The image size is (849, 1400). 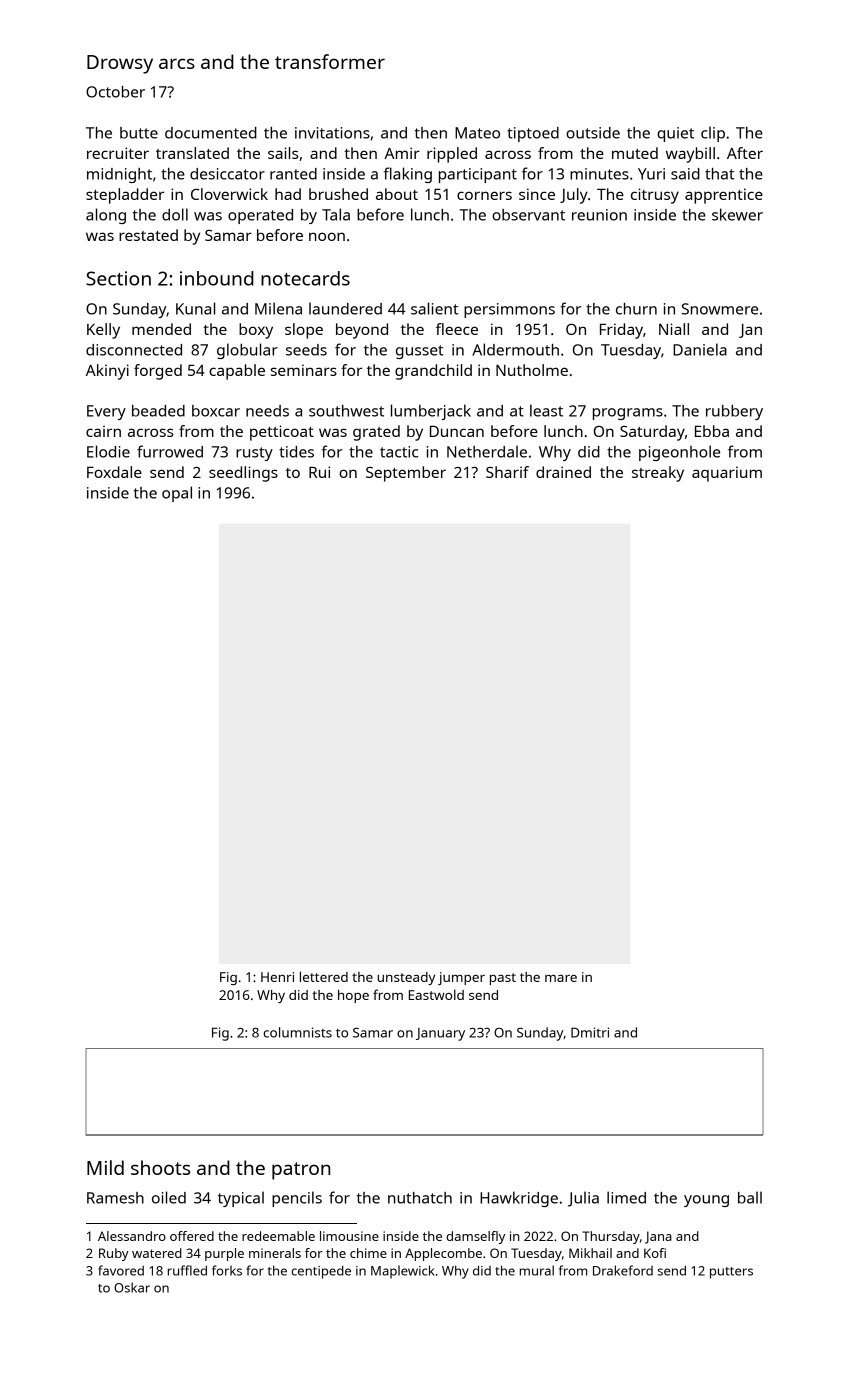 I want to click on forks, so click(x=227, y=1270).
